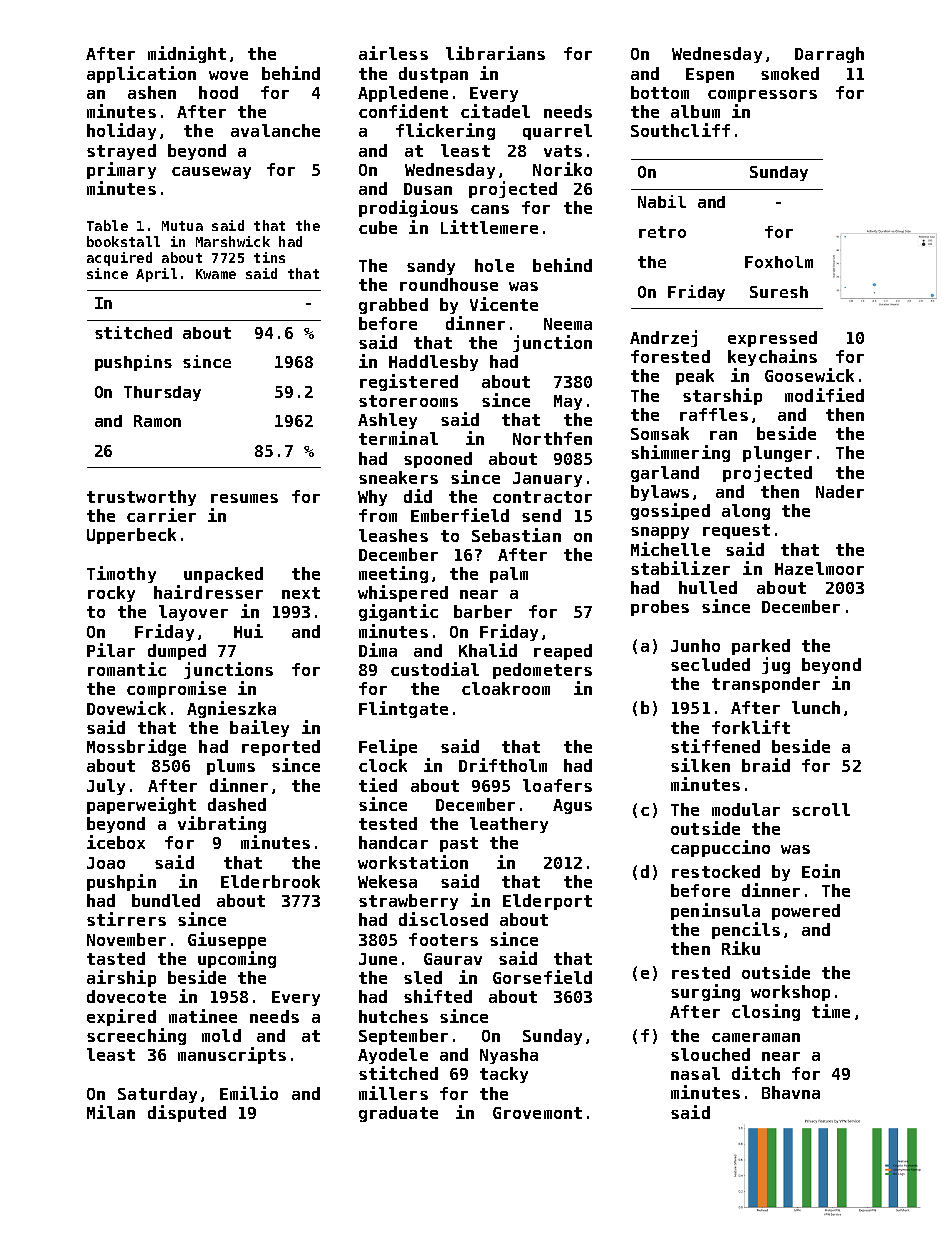 The width and height of the screenshot is (952, 1233). Describe the element at coordinates (495, 111) in the screenshot. I see `citadel` at that location.
